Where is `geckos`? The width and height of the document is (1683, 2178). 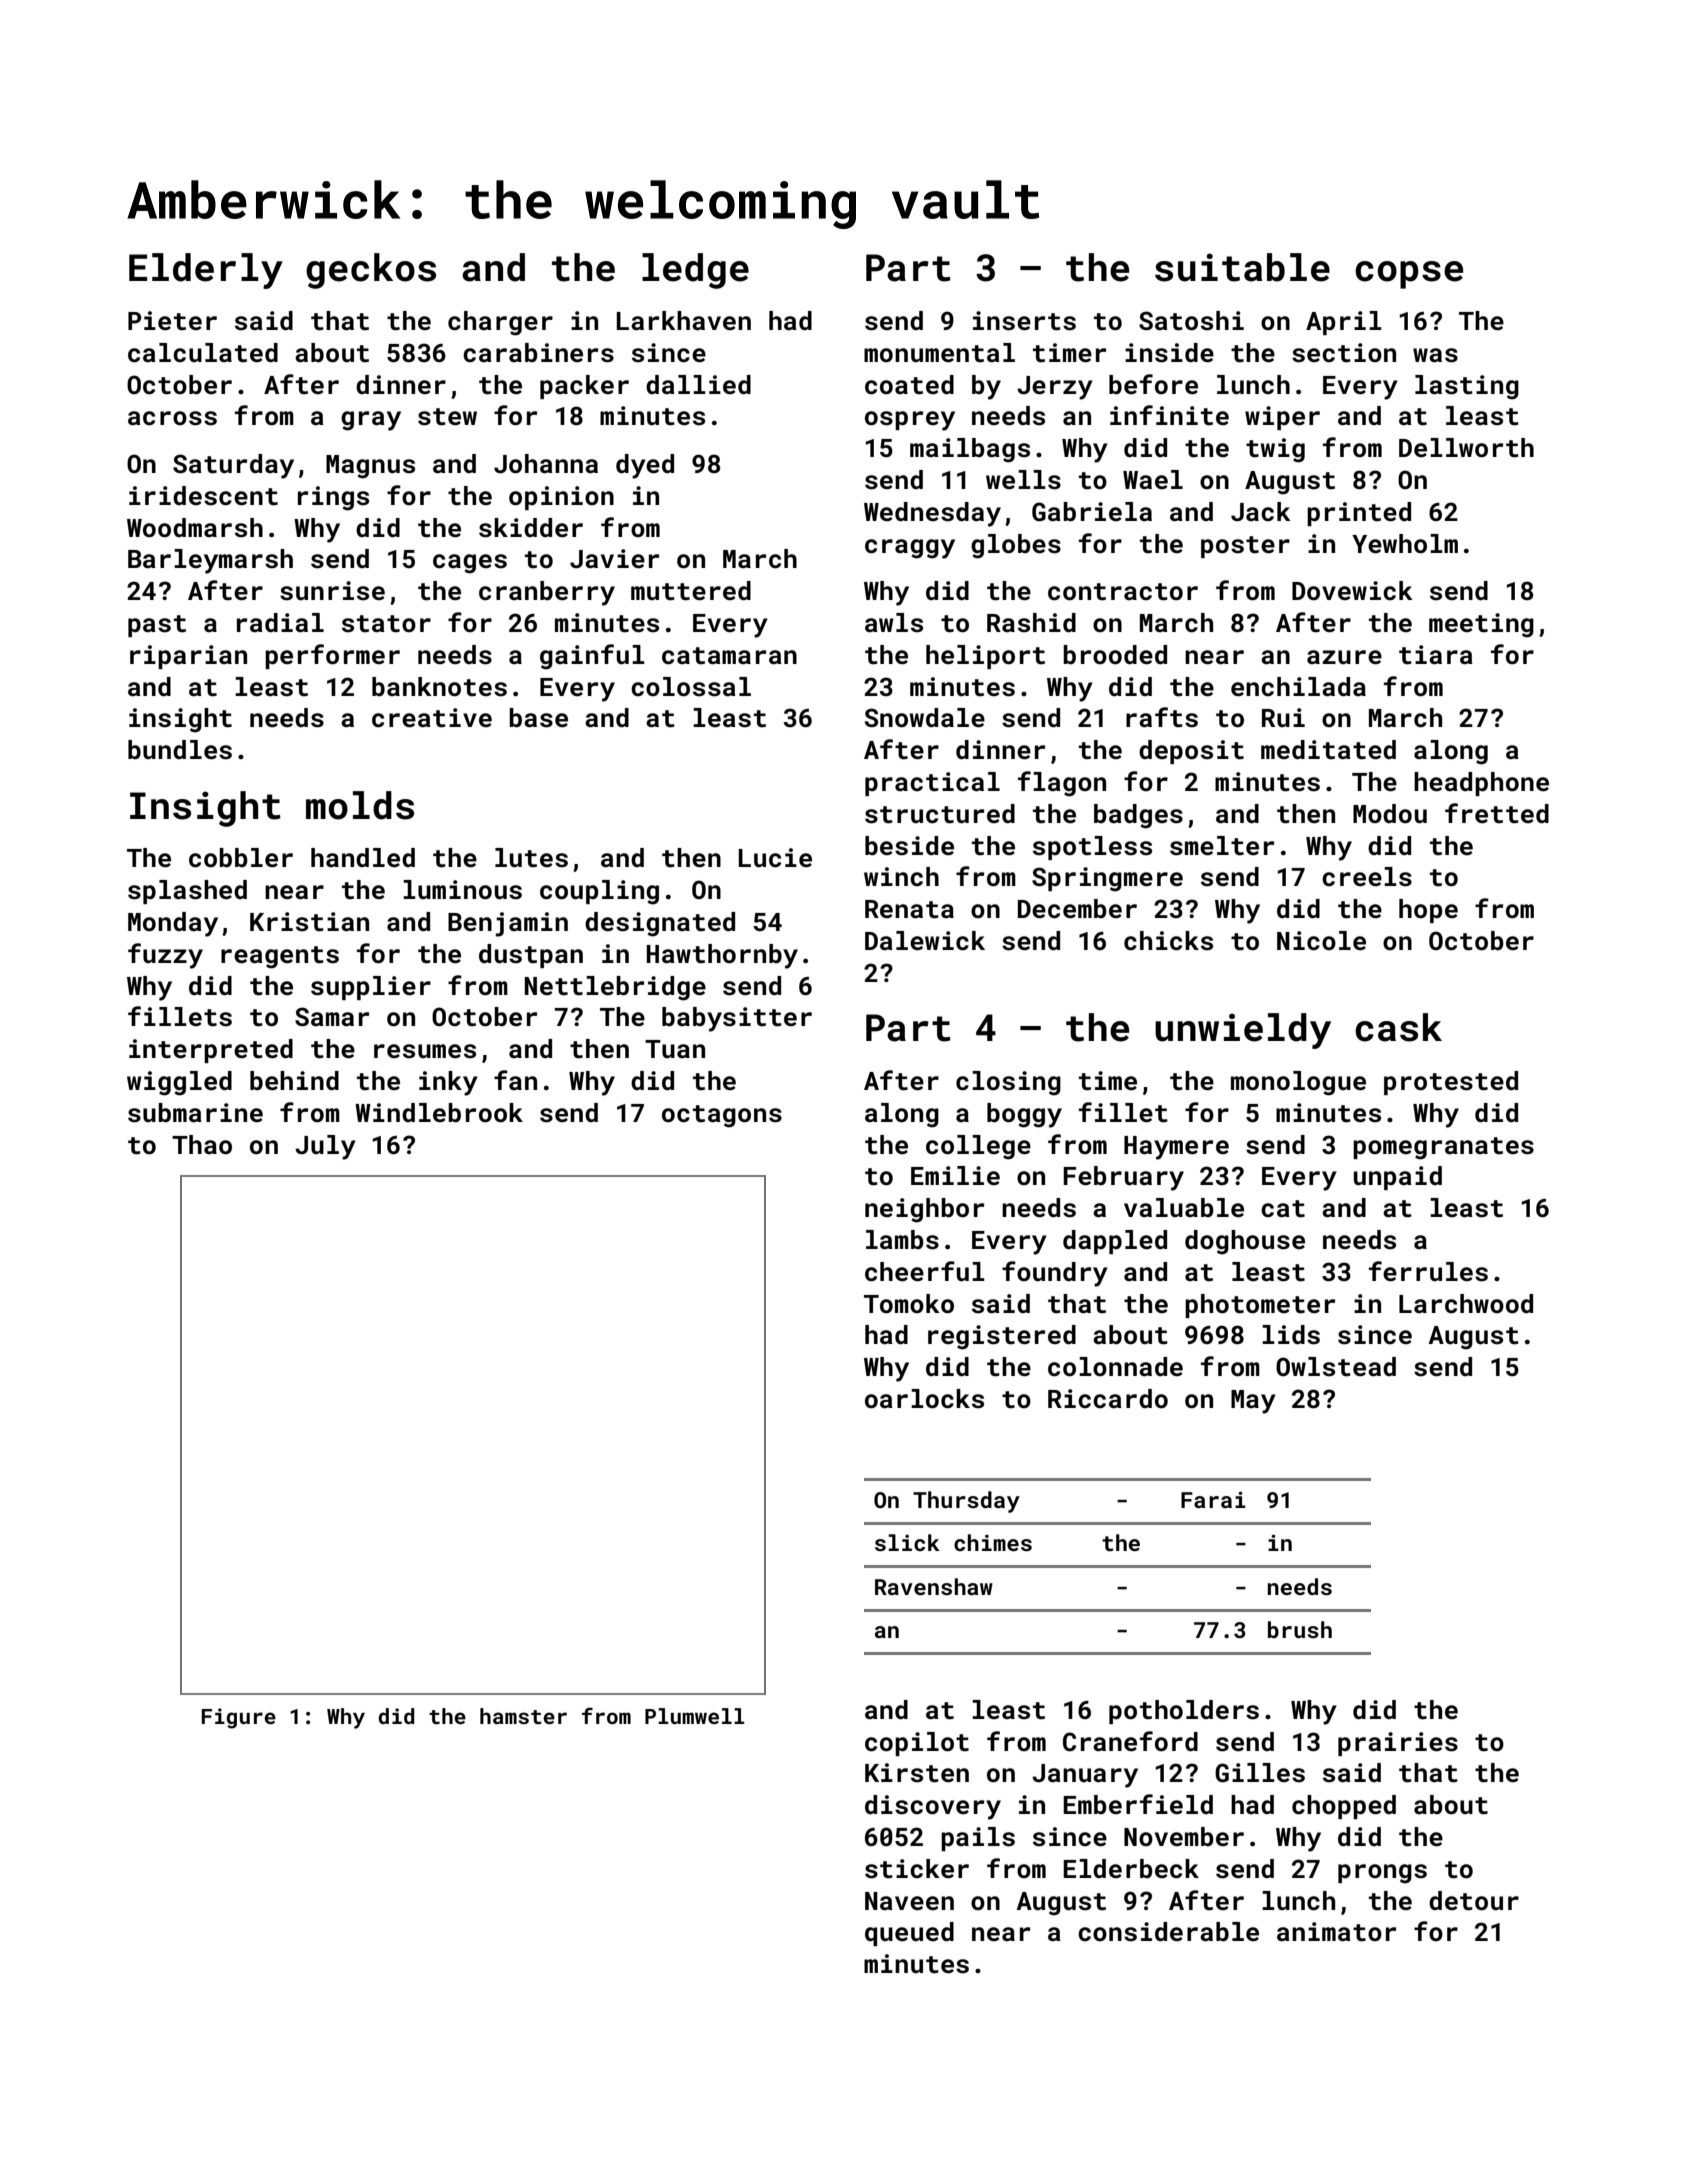 geckos is located at coordinates (371, 271).
